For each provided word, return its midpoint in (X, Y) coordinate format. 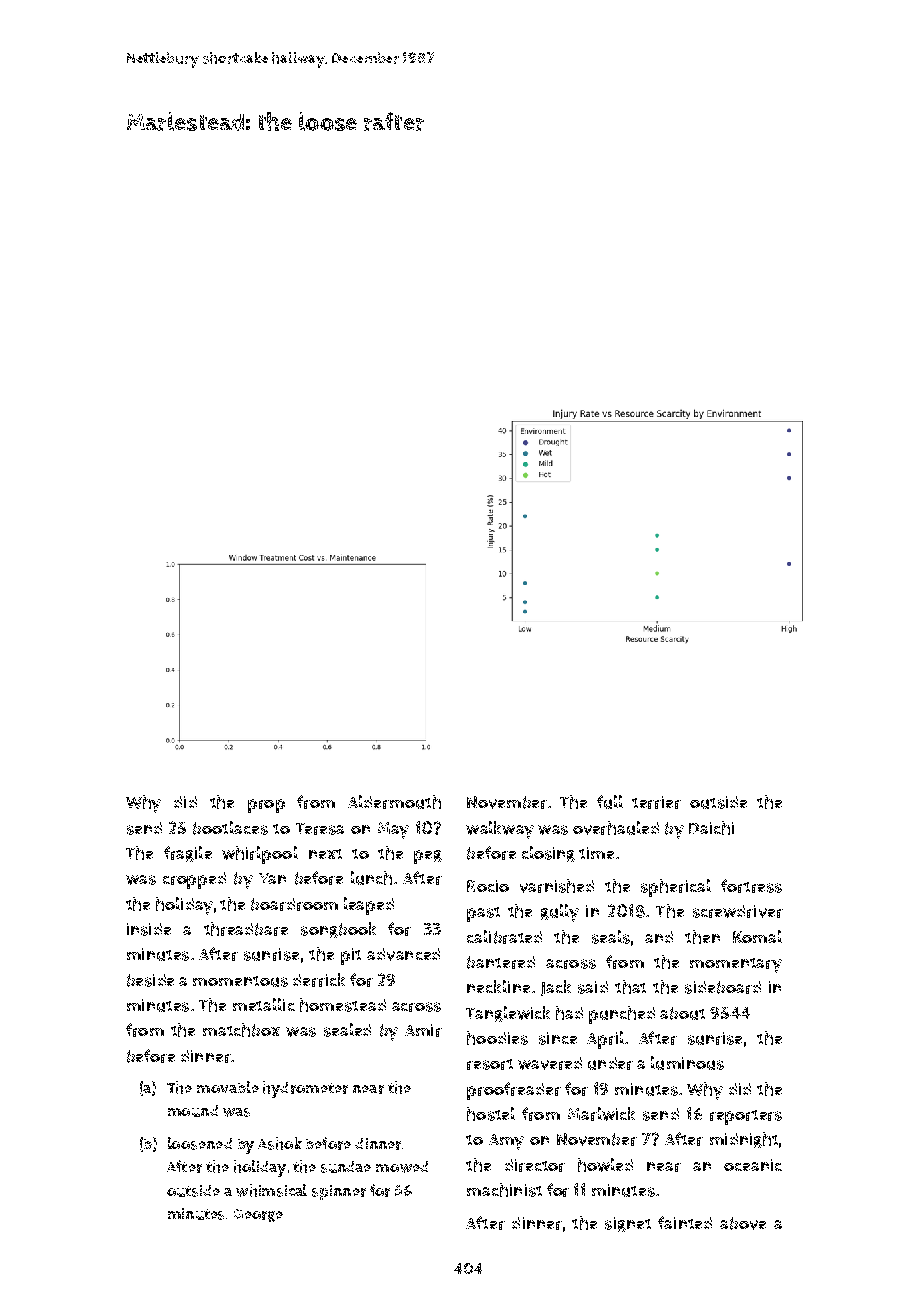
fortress (751, 886)
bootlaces (230, 828)
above (743, 1223)
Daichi (711, 828)
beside (150, 980)
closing (548, 854)
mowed (402, 1167)
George (258, 1215)
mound (193, 1111)
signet (628, 1224)
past (483, 914)
